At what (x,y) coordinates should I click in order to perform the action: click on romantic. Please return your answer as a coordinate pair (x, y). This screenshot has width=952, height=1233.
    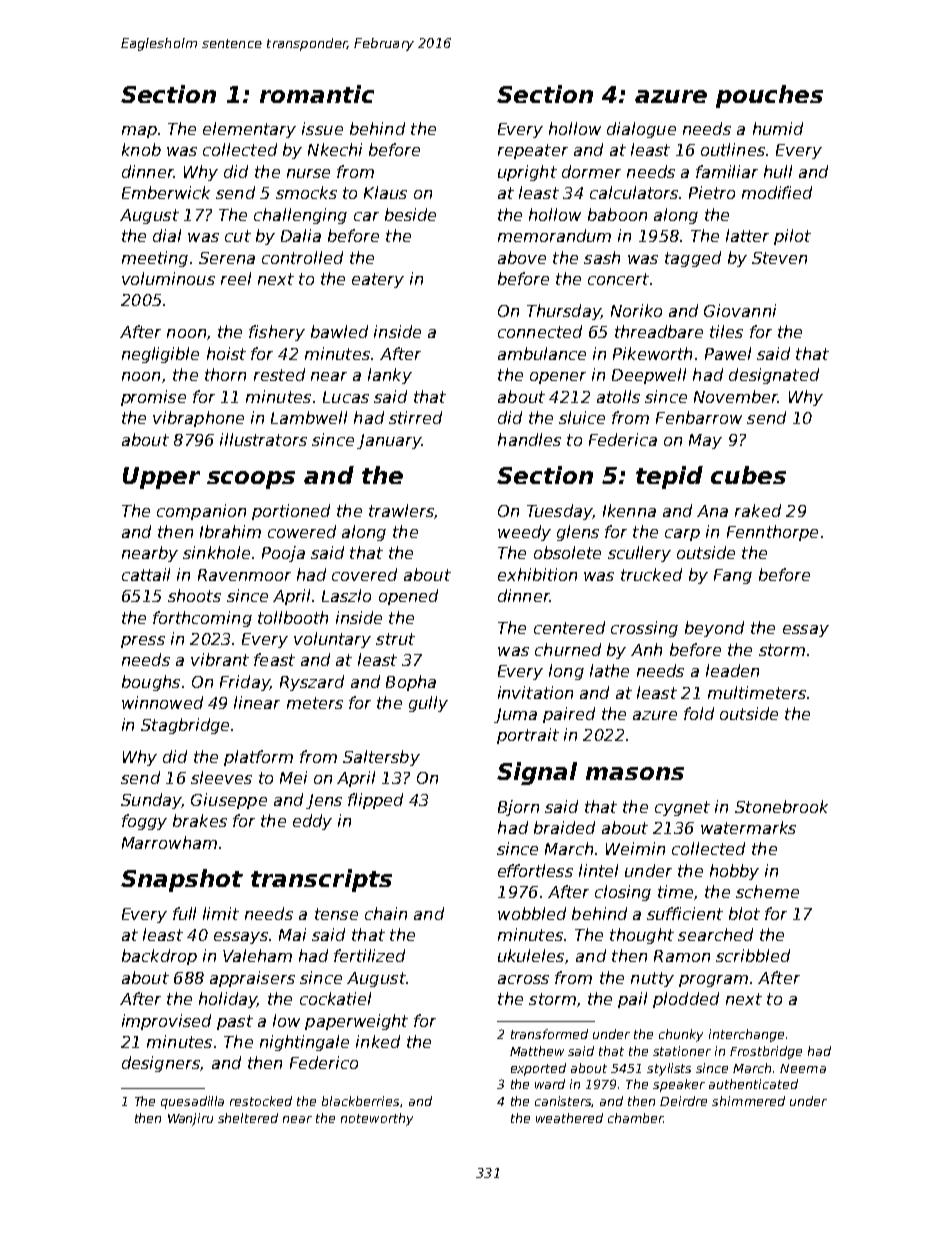
    Looking at the image, I should click on (317, 94).
